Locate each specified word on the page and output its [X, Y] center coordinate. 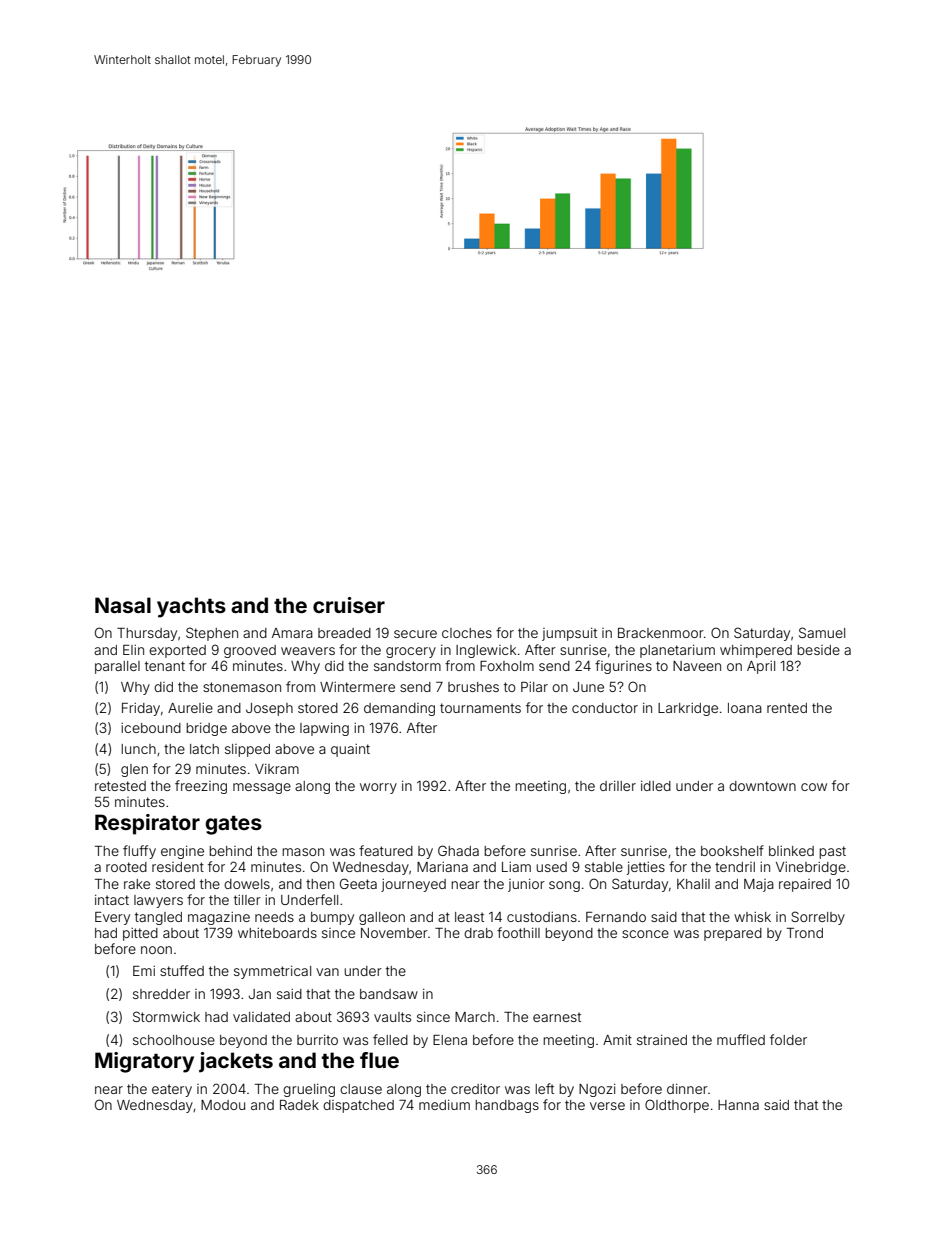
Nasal [123, 605]
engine [182, 852]
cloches [467, 633]
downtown [762, 786]
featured [386, 850]
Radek [299, 1105]
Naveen [697, 666]
